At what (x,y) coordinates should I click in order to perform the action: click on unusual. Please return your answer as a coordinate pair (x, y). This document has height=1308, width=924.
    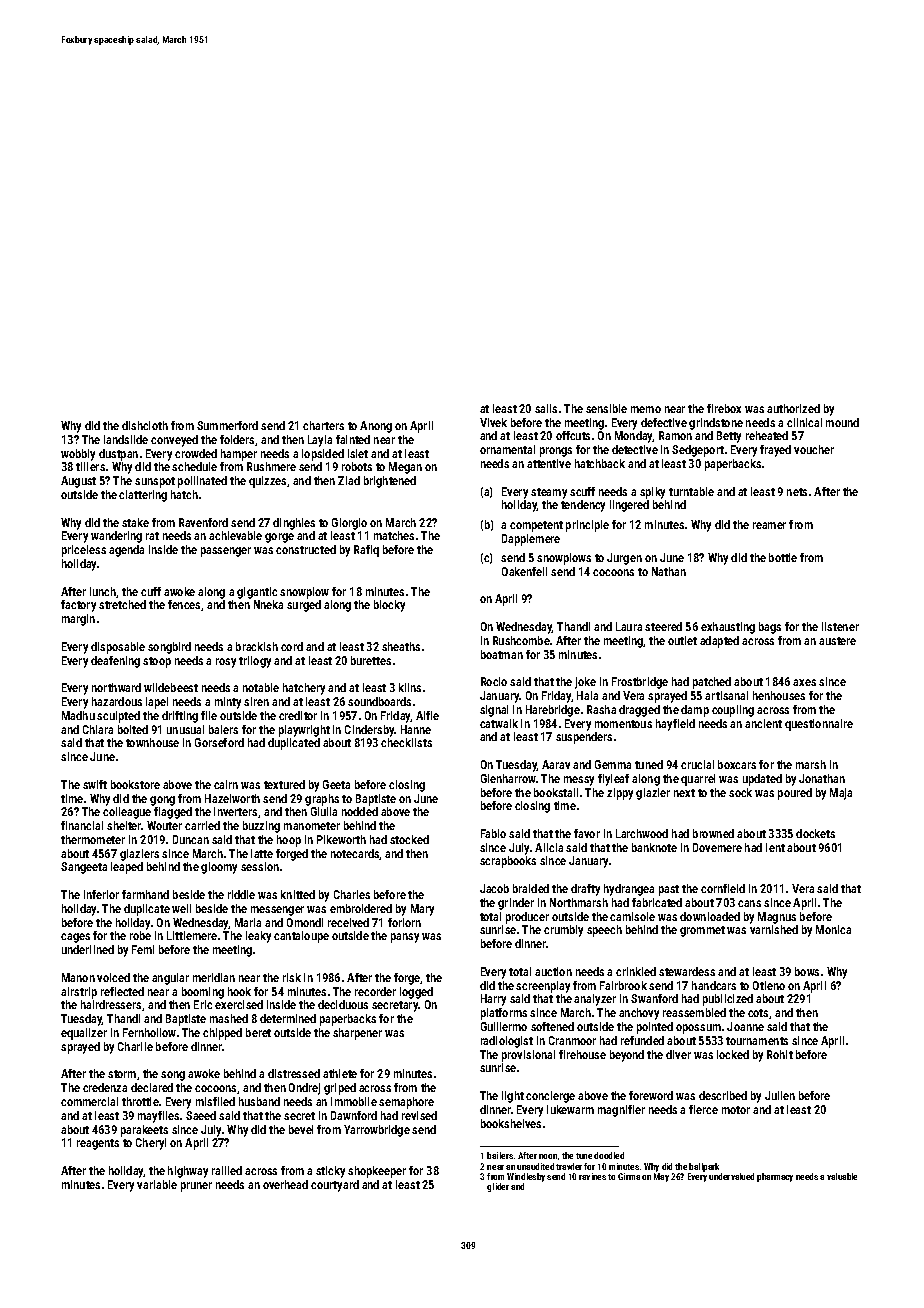
    Looking at the image, I should click on (185, 729).
